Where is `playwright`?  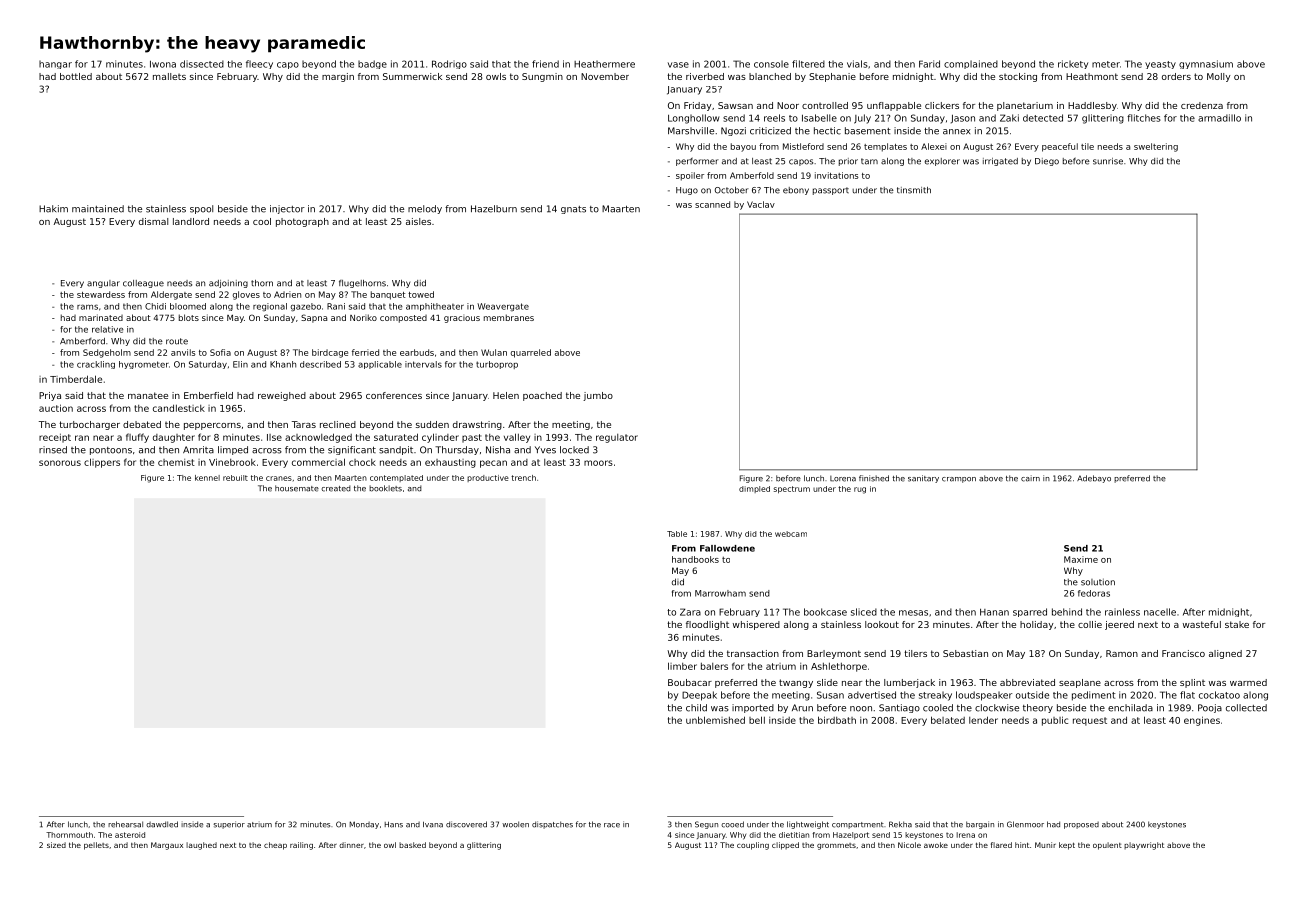 playwright is located at coordinates (1144, 846).
